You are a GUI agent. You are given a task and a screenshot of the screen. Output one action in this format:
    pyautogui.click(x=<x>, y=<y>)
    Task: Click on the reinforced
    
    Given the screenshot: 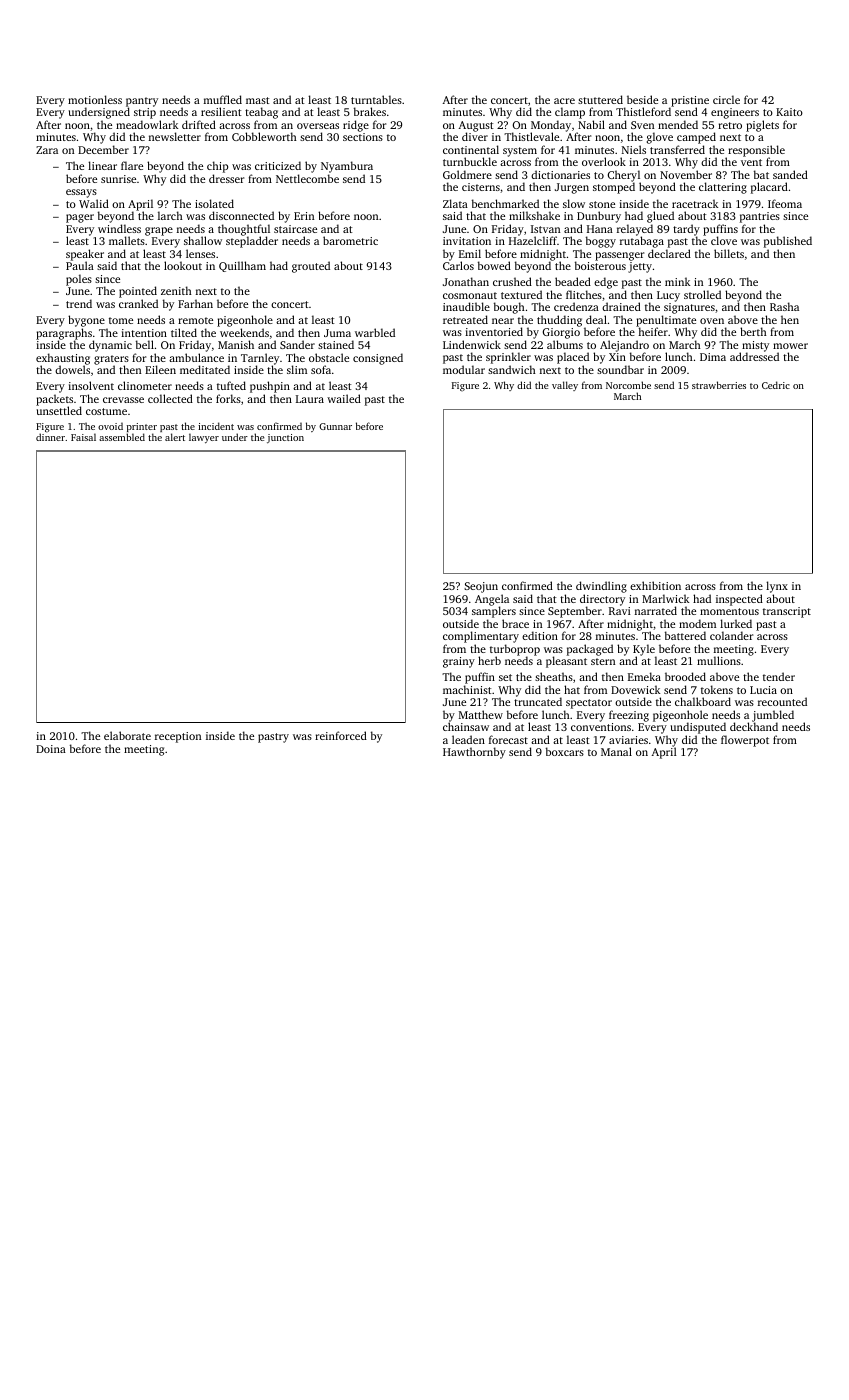 What is the action you would take?
    pyautogui.click(x=341, y=735)
